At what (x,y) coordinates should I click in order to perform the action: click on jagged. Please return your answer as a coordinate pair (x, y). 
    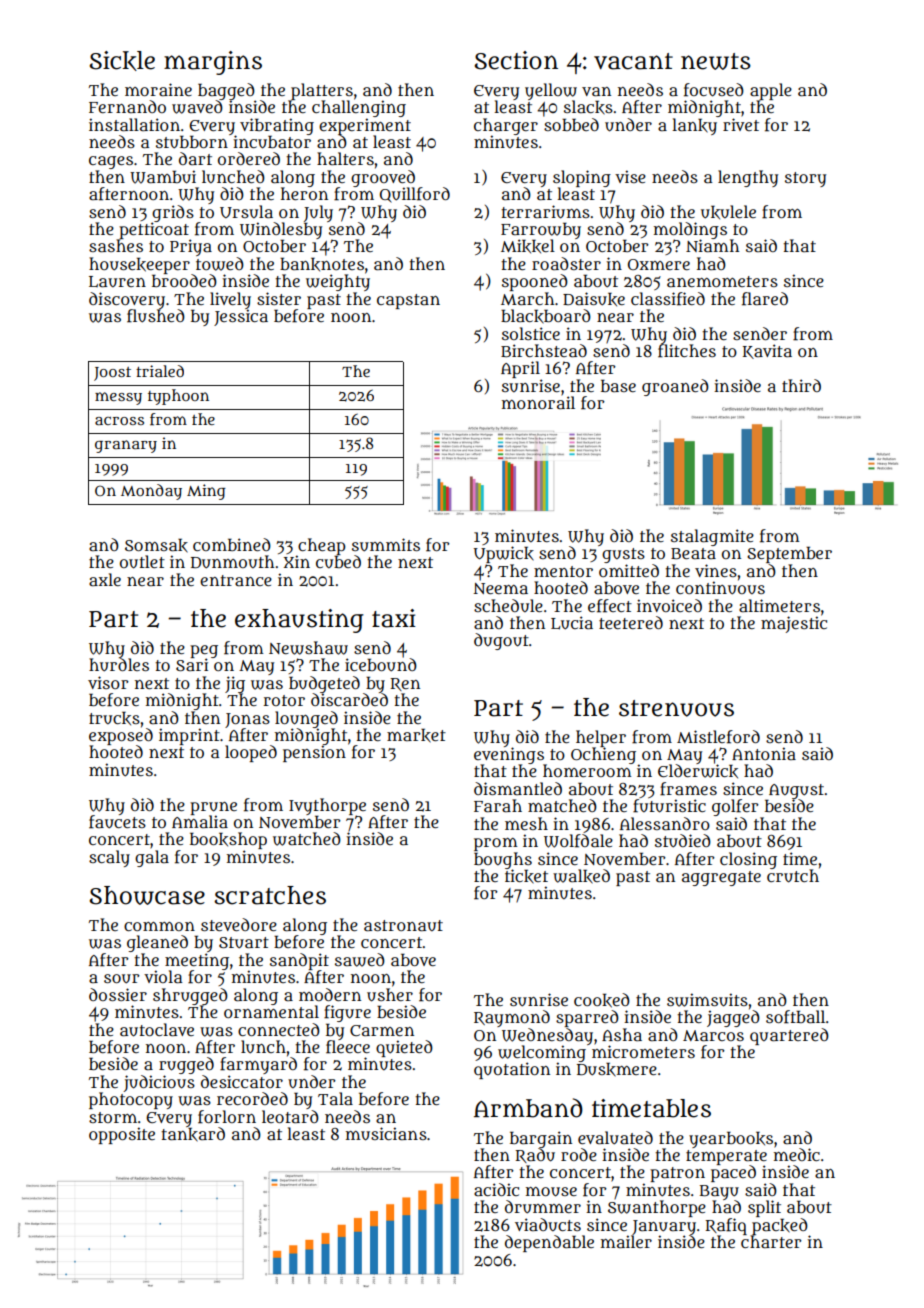
    Looking at the image, I should click on (733, 1018).
